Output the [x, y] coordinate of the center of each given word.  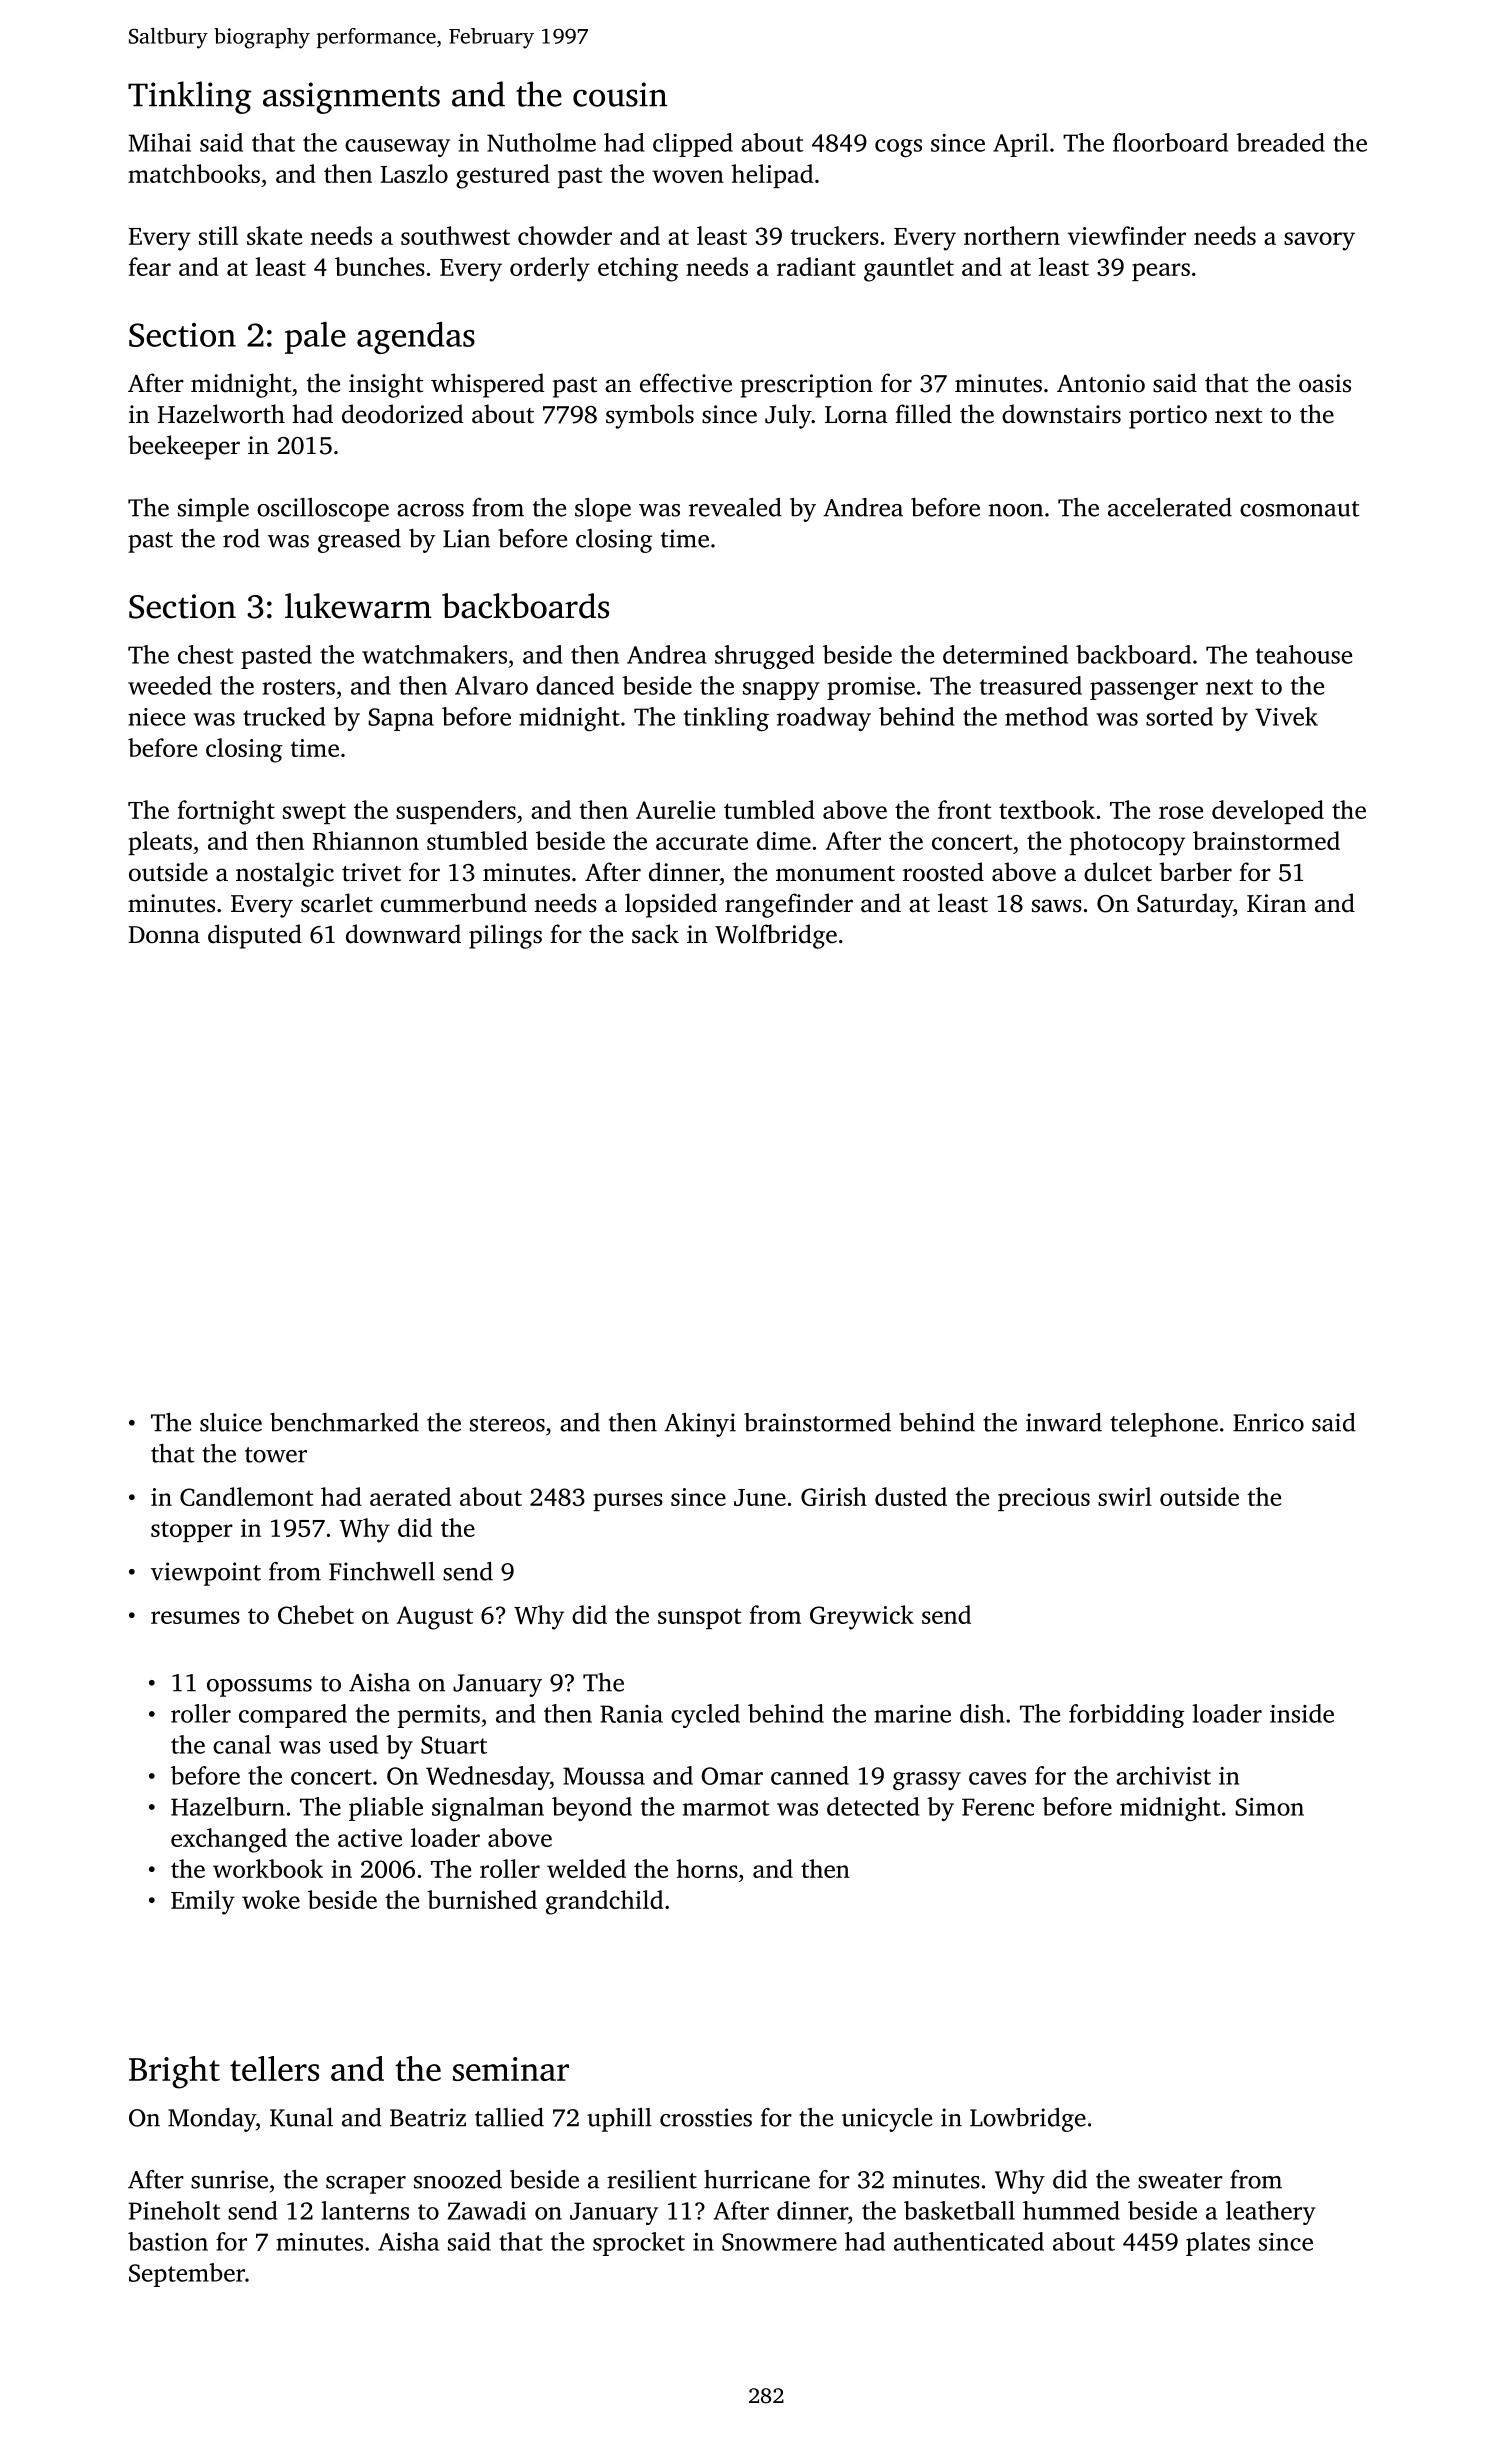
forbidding [1126, 1716]
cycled [705, 1716]
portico [1168, 417]
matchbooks [194, 173]
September [187, 2275]
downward [403, 934]
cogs [898, 148]
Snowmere [779, 2242]
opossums [259, 1688]
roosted [943, 872]
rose [1181, 812]
